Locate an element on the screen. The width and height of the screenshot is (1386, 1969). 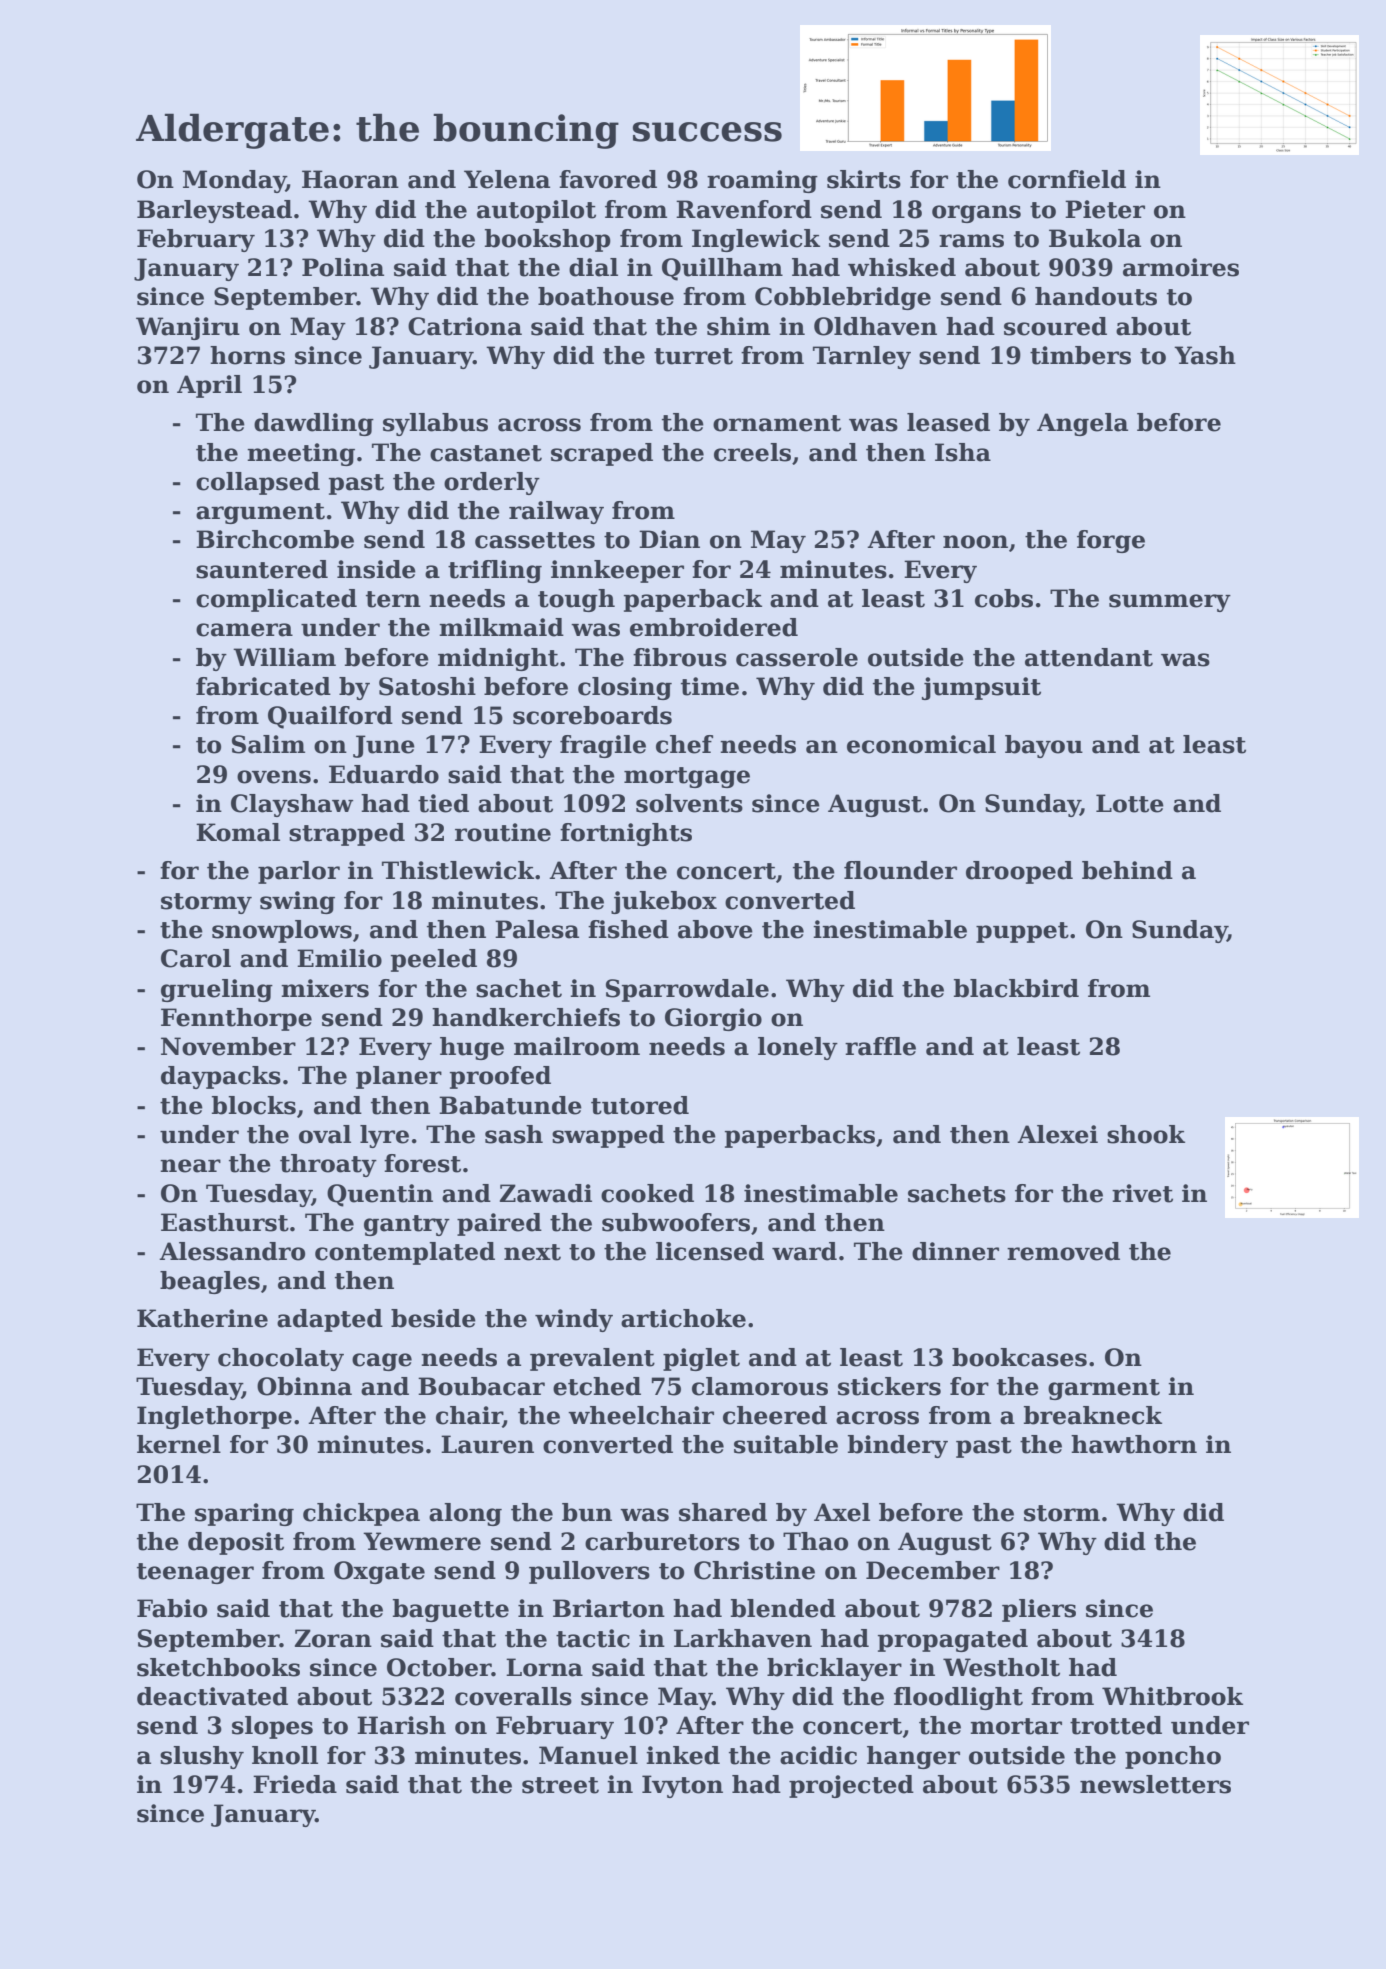
slushy is located at coordinates (202, 1757).
